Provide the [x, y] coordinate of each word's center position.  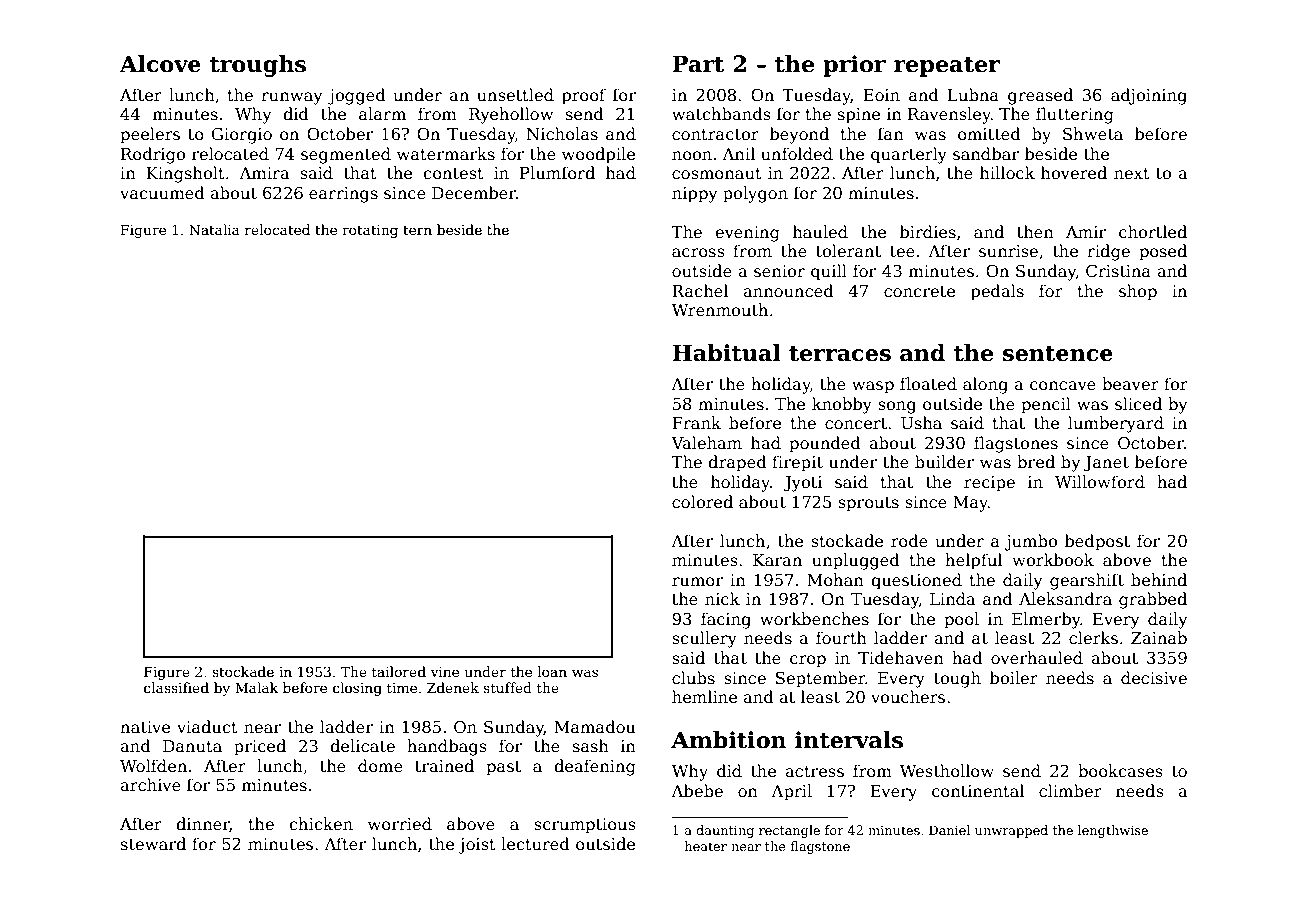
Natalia [214, 229]
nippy [694, 195]
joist [477, 846]
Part [698, 64]
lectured [535, 844]
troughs [258, 66]
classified [176, 687]
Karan [777, 560]
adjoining [1149, 96]
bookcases [1120, 771]
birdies [928, 232]
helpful [973, 561]
